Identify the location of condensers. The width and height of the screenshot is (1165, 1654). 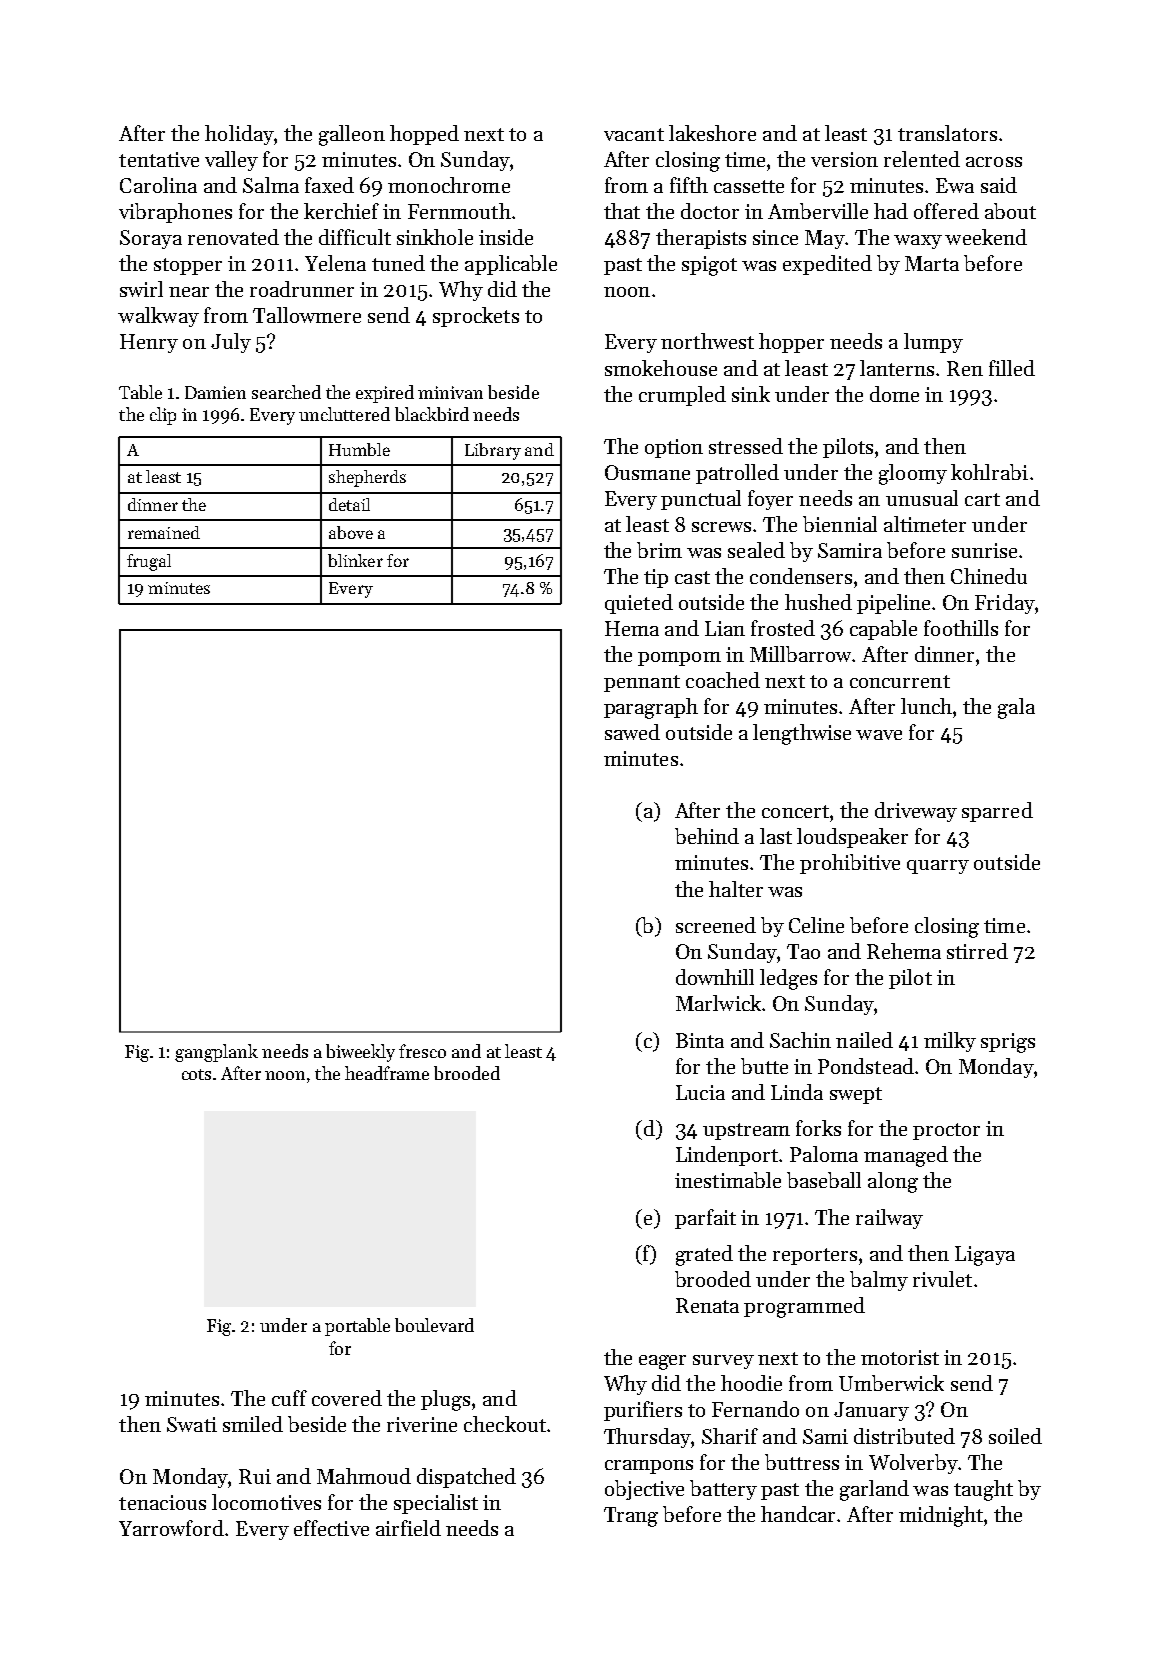
(801, 576).
